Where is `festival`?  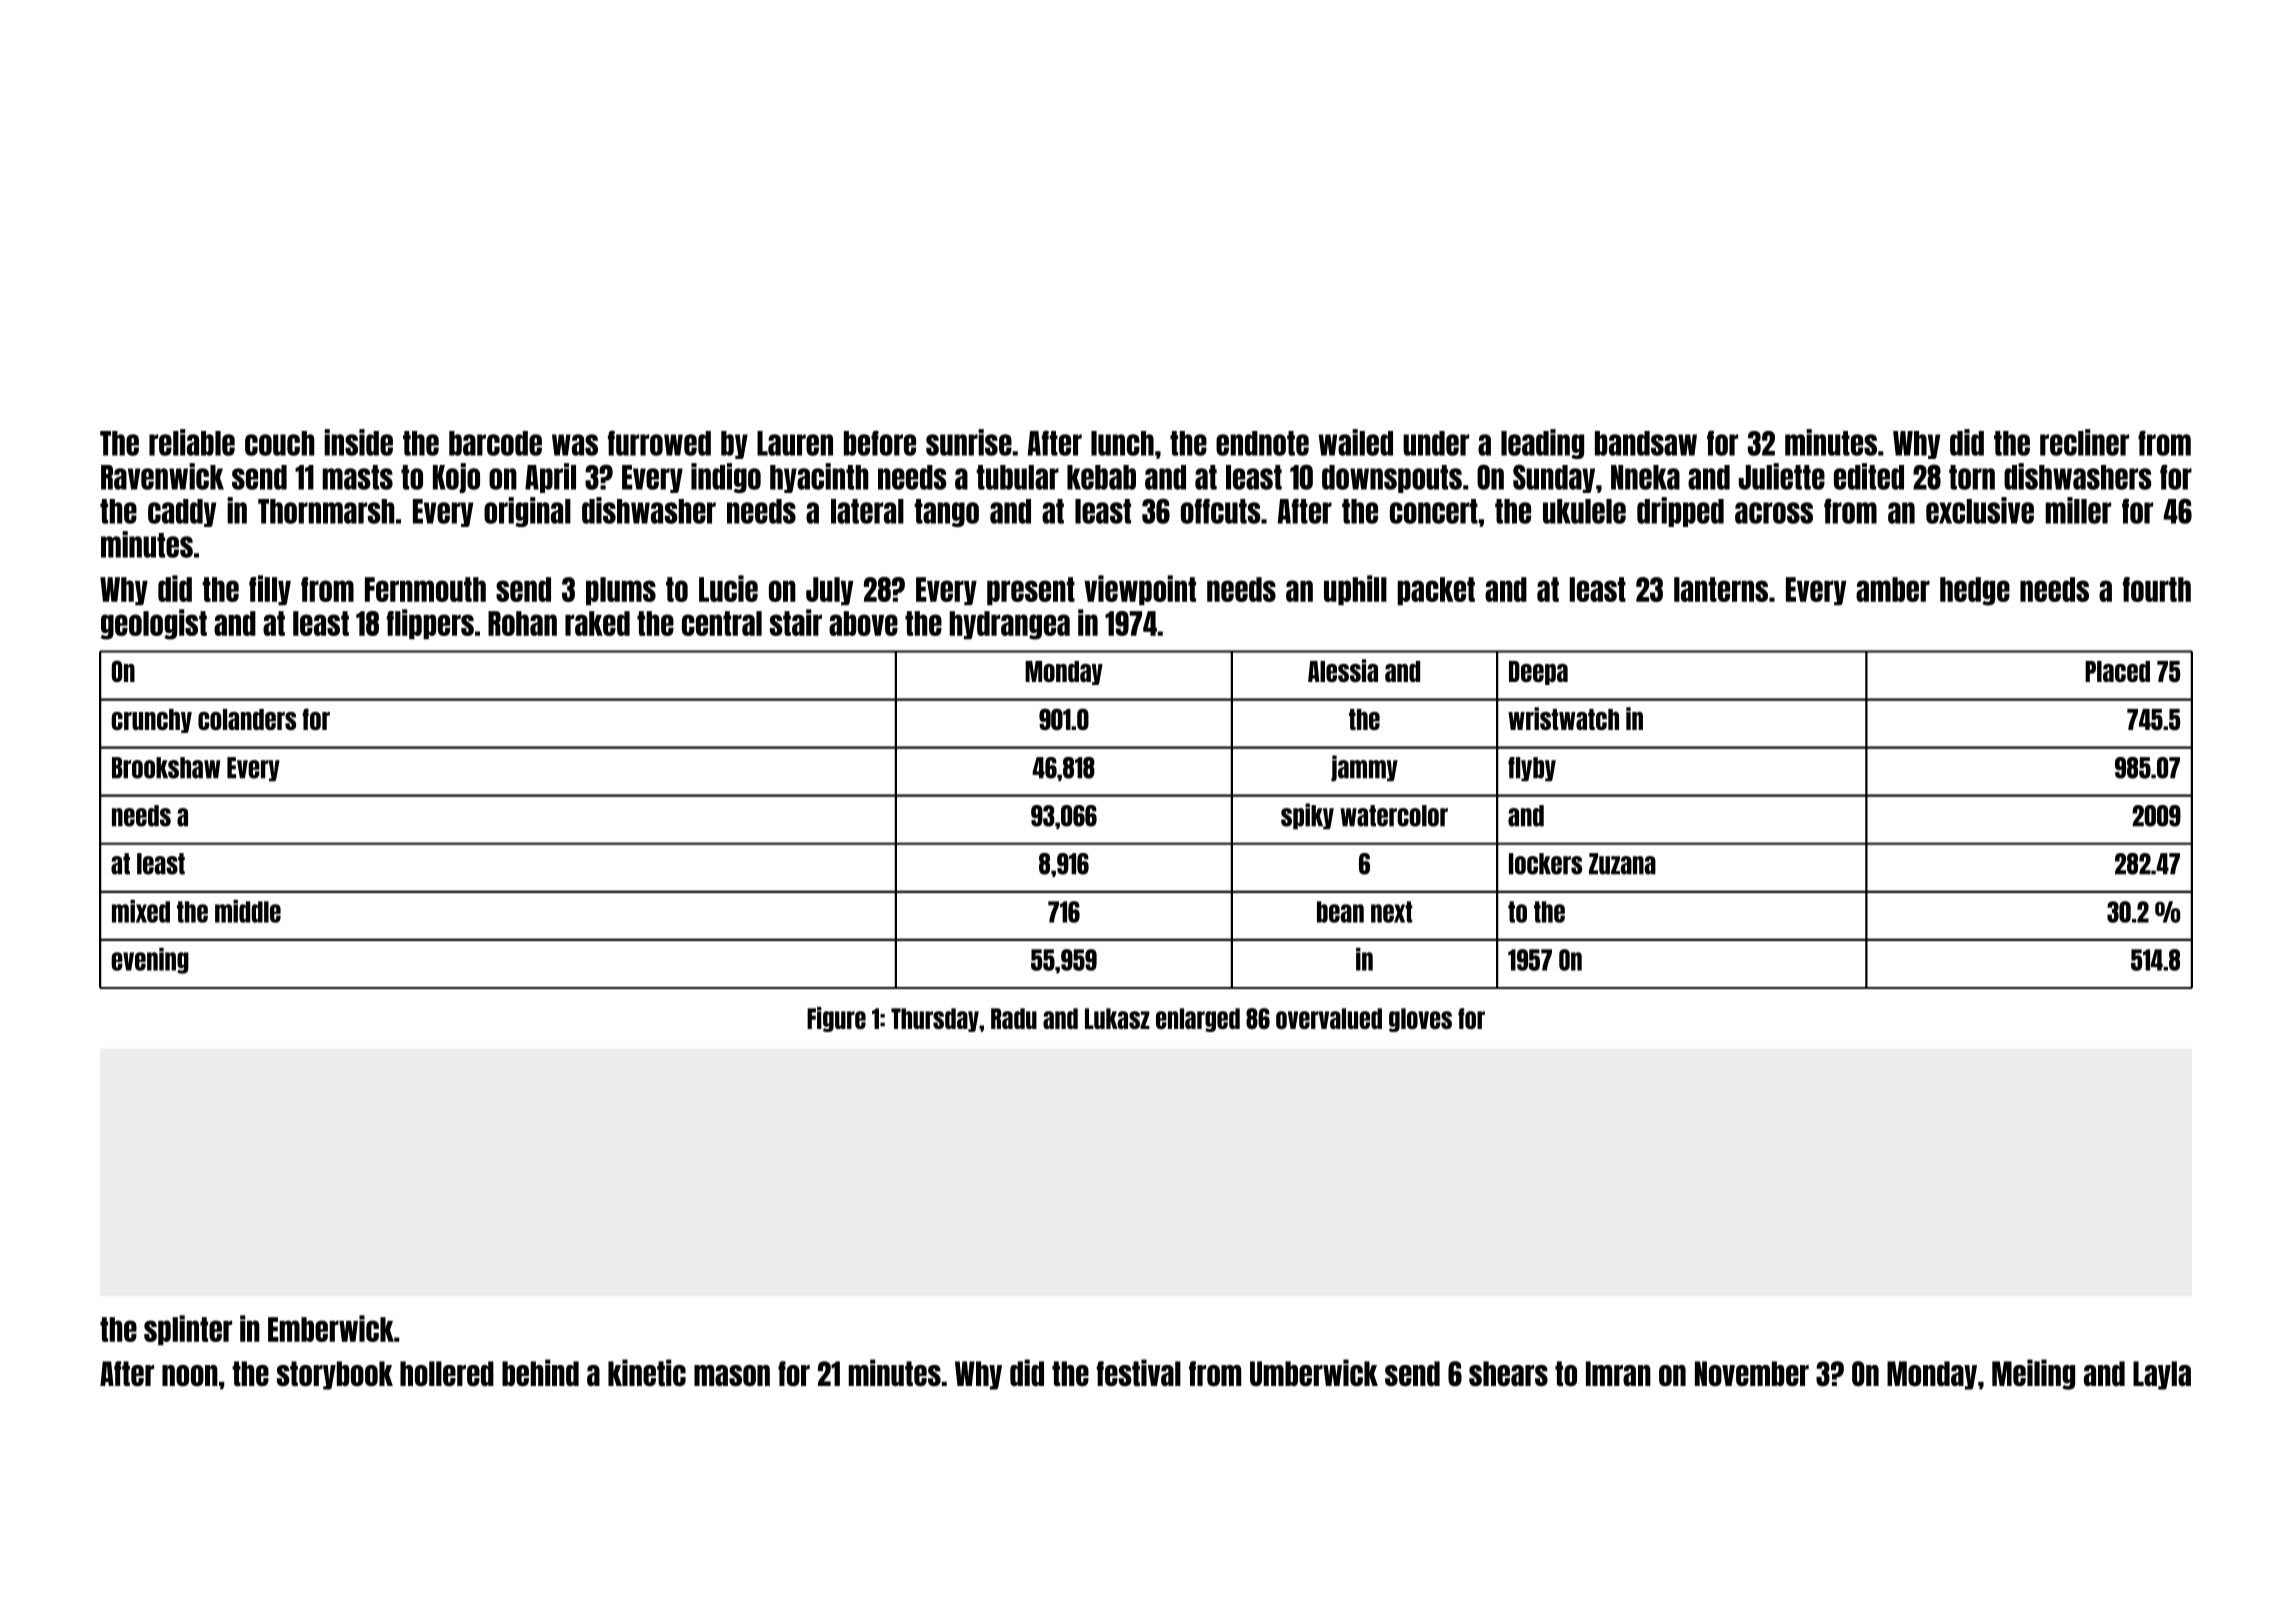
festival is located at coordinates (1139, 1372).
